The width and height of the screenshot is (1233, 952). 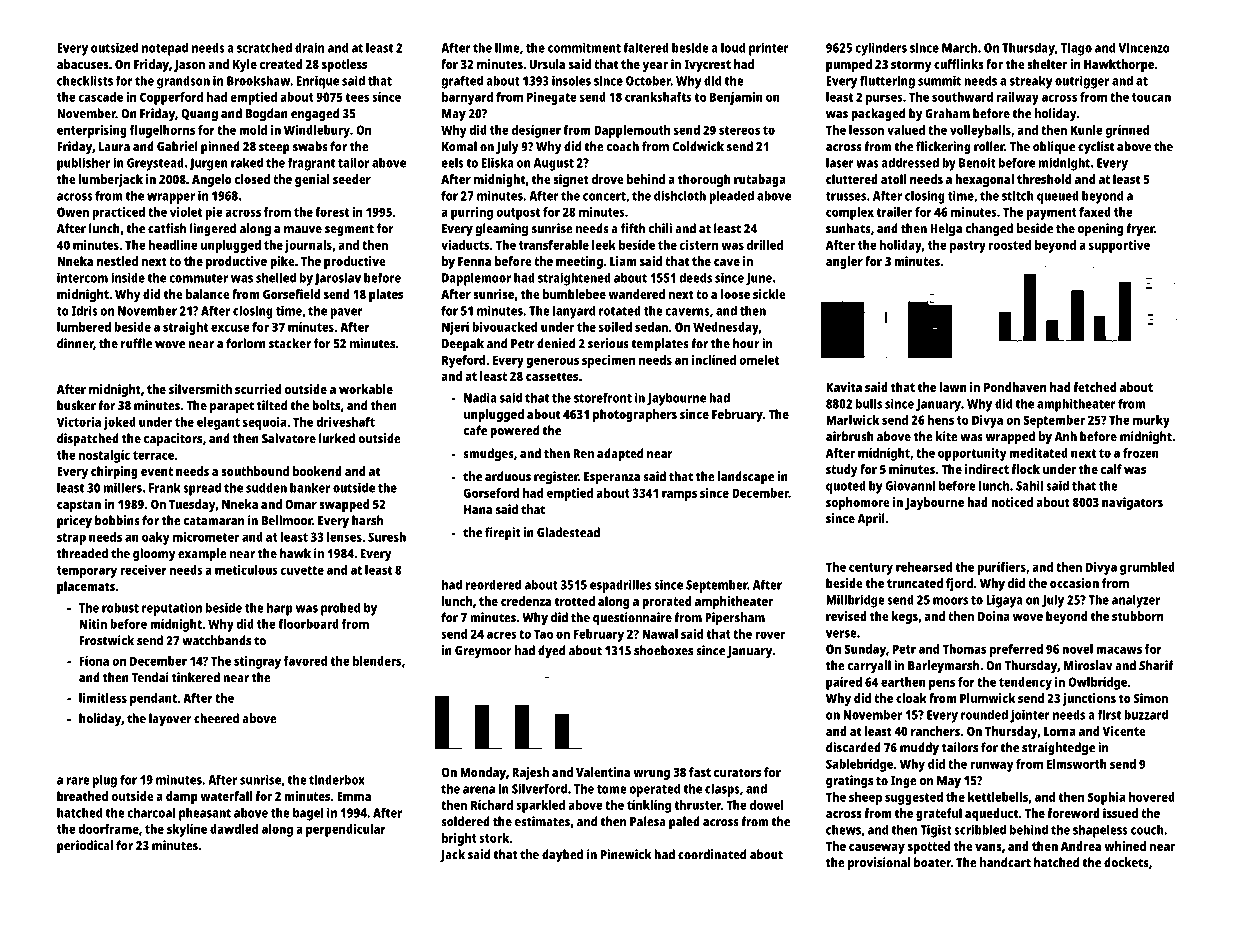 What do you see at coordinates (666, 602) in the screenshot?
I see `prorated` at bounding box center [666, 602].
